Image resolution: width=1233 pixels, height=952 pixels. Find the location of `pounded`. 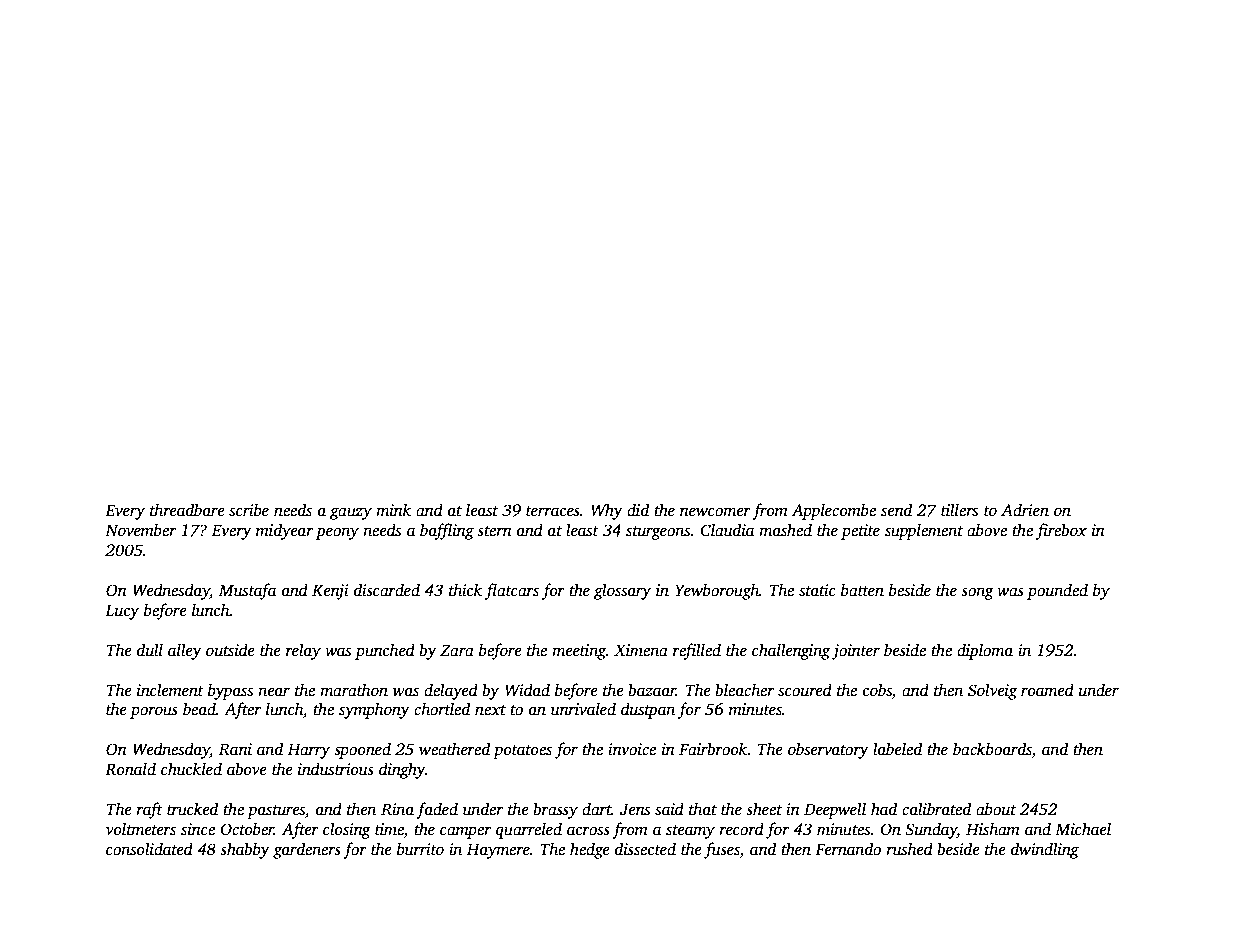

pounded is located at coordinates (1057, 591).
